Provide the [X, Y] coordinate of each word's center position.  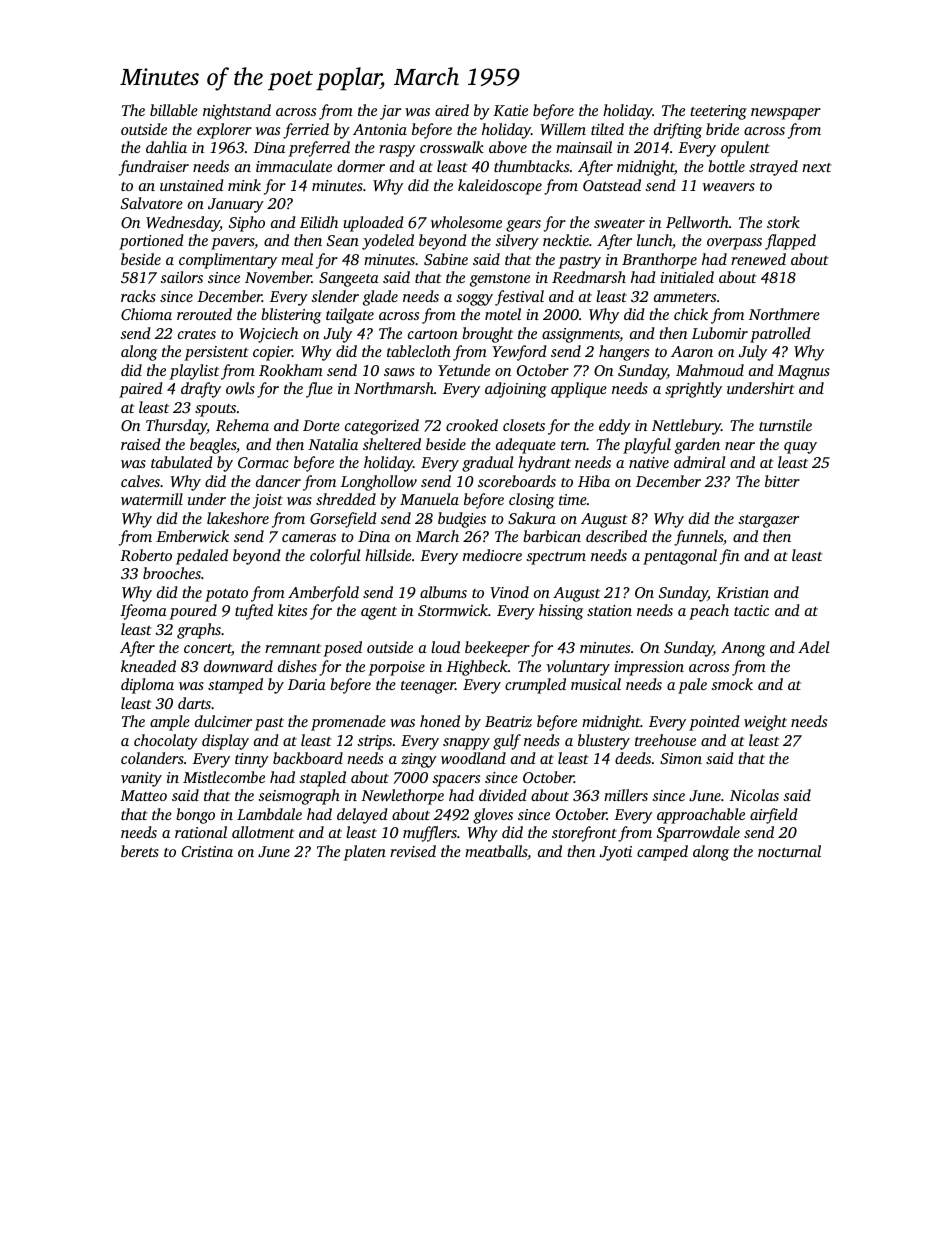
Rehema [242, 425]
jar [390, 112]
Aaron [692, 351]
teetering [718, 112]
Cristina [207, 851]
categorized [382, 427]
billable [174, 110]
